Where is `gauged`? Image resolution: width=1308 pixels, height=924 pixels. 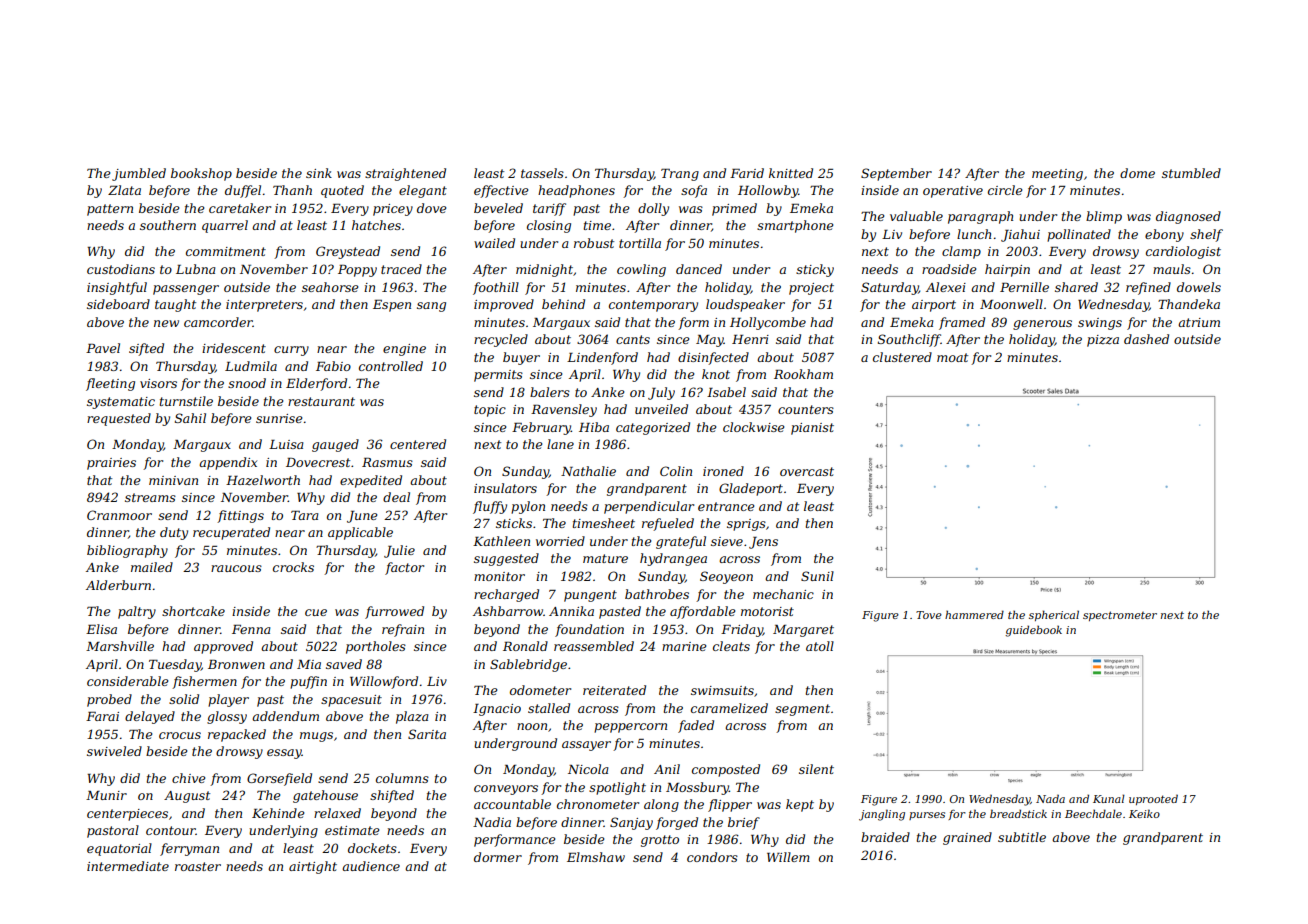 gauged is located at coordinates (335, 445).
